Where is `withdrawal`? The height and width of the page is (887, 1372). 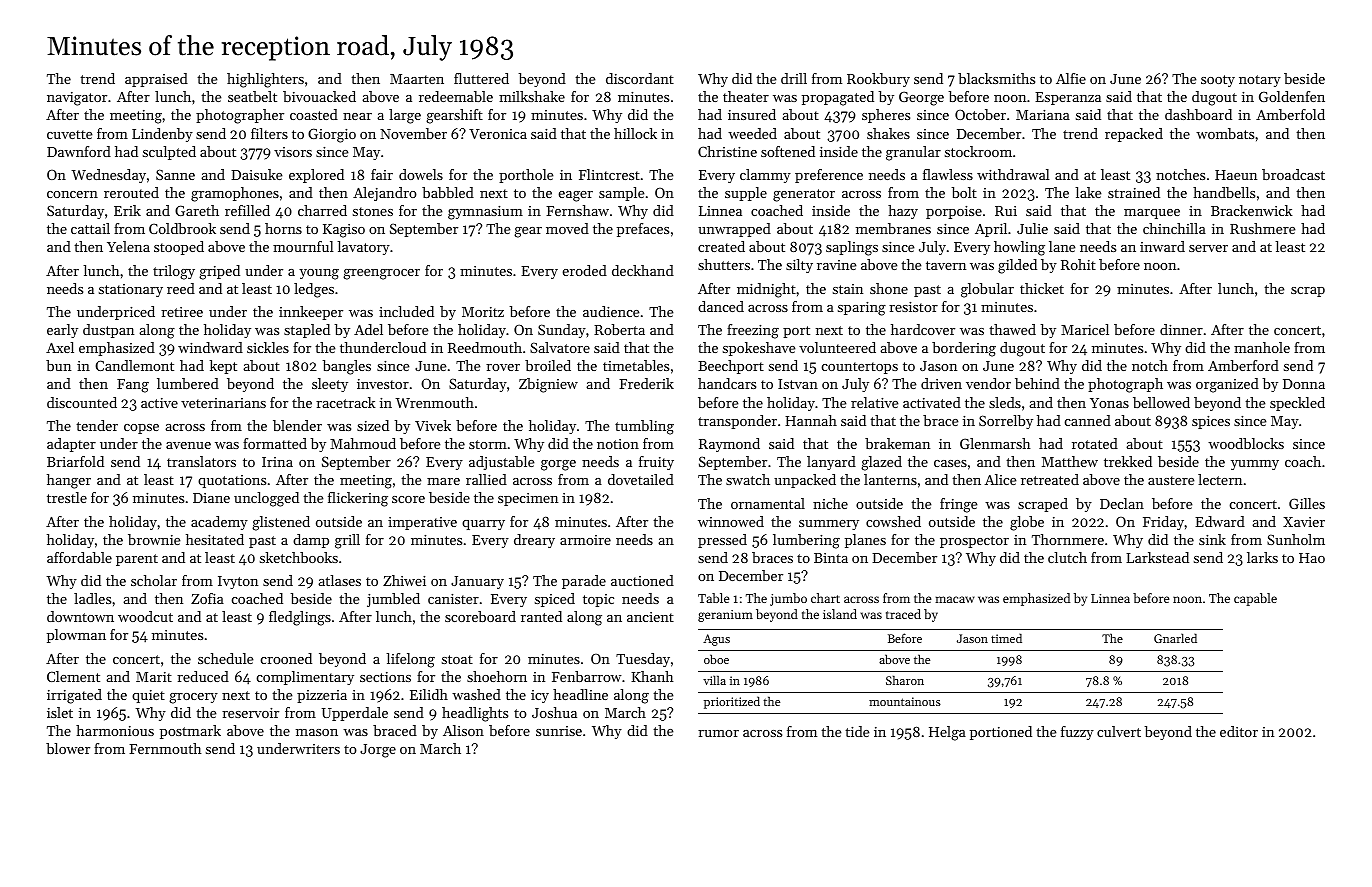 withdrawal is located at coordinates (1013, 174).
